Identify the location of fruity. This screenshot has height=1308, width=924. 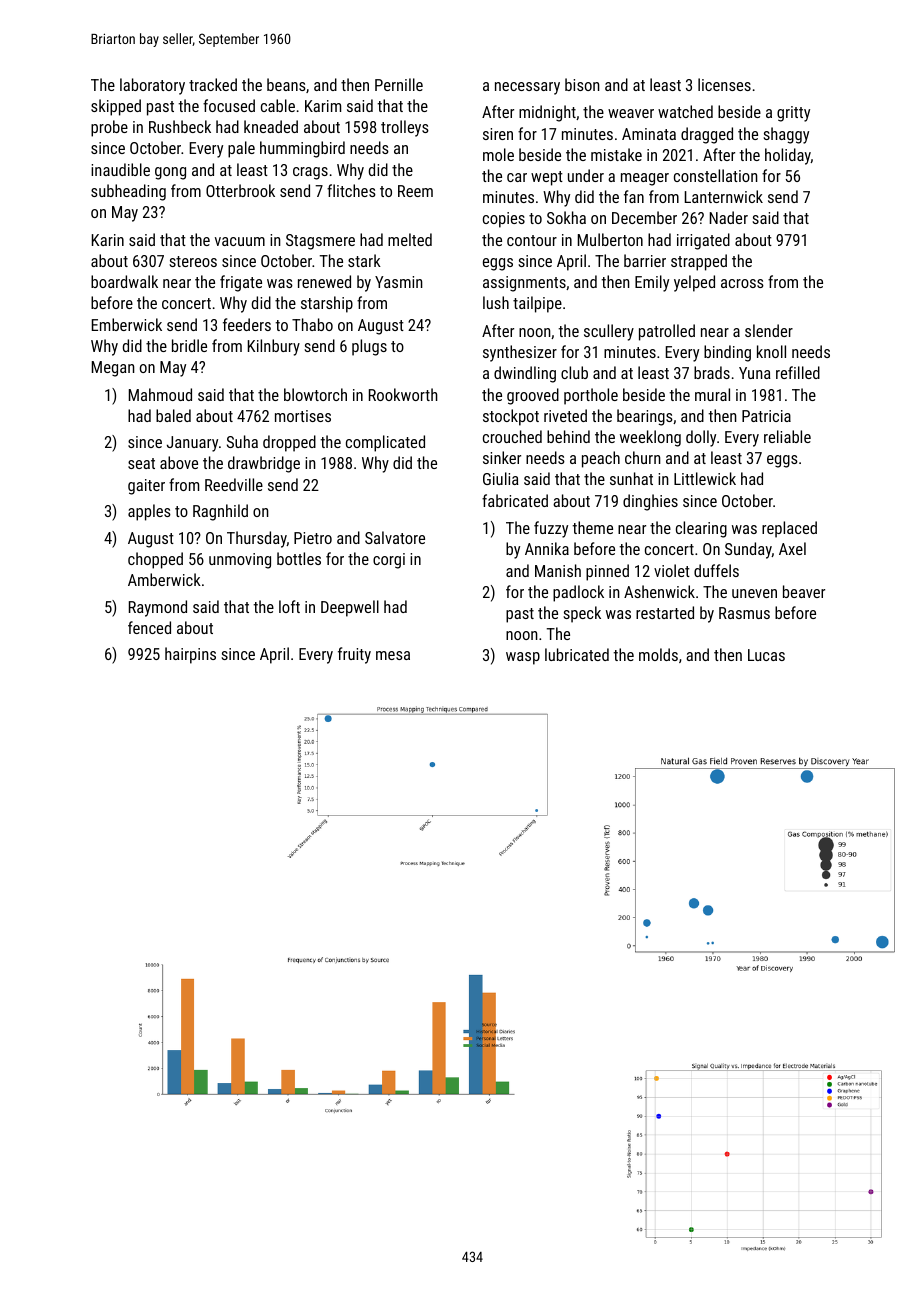
(354, 655).
